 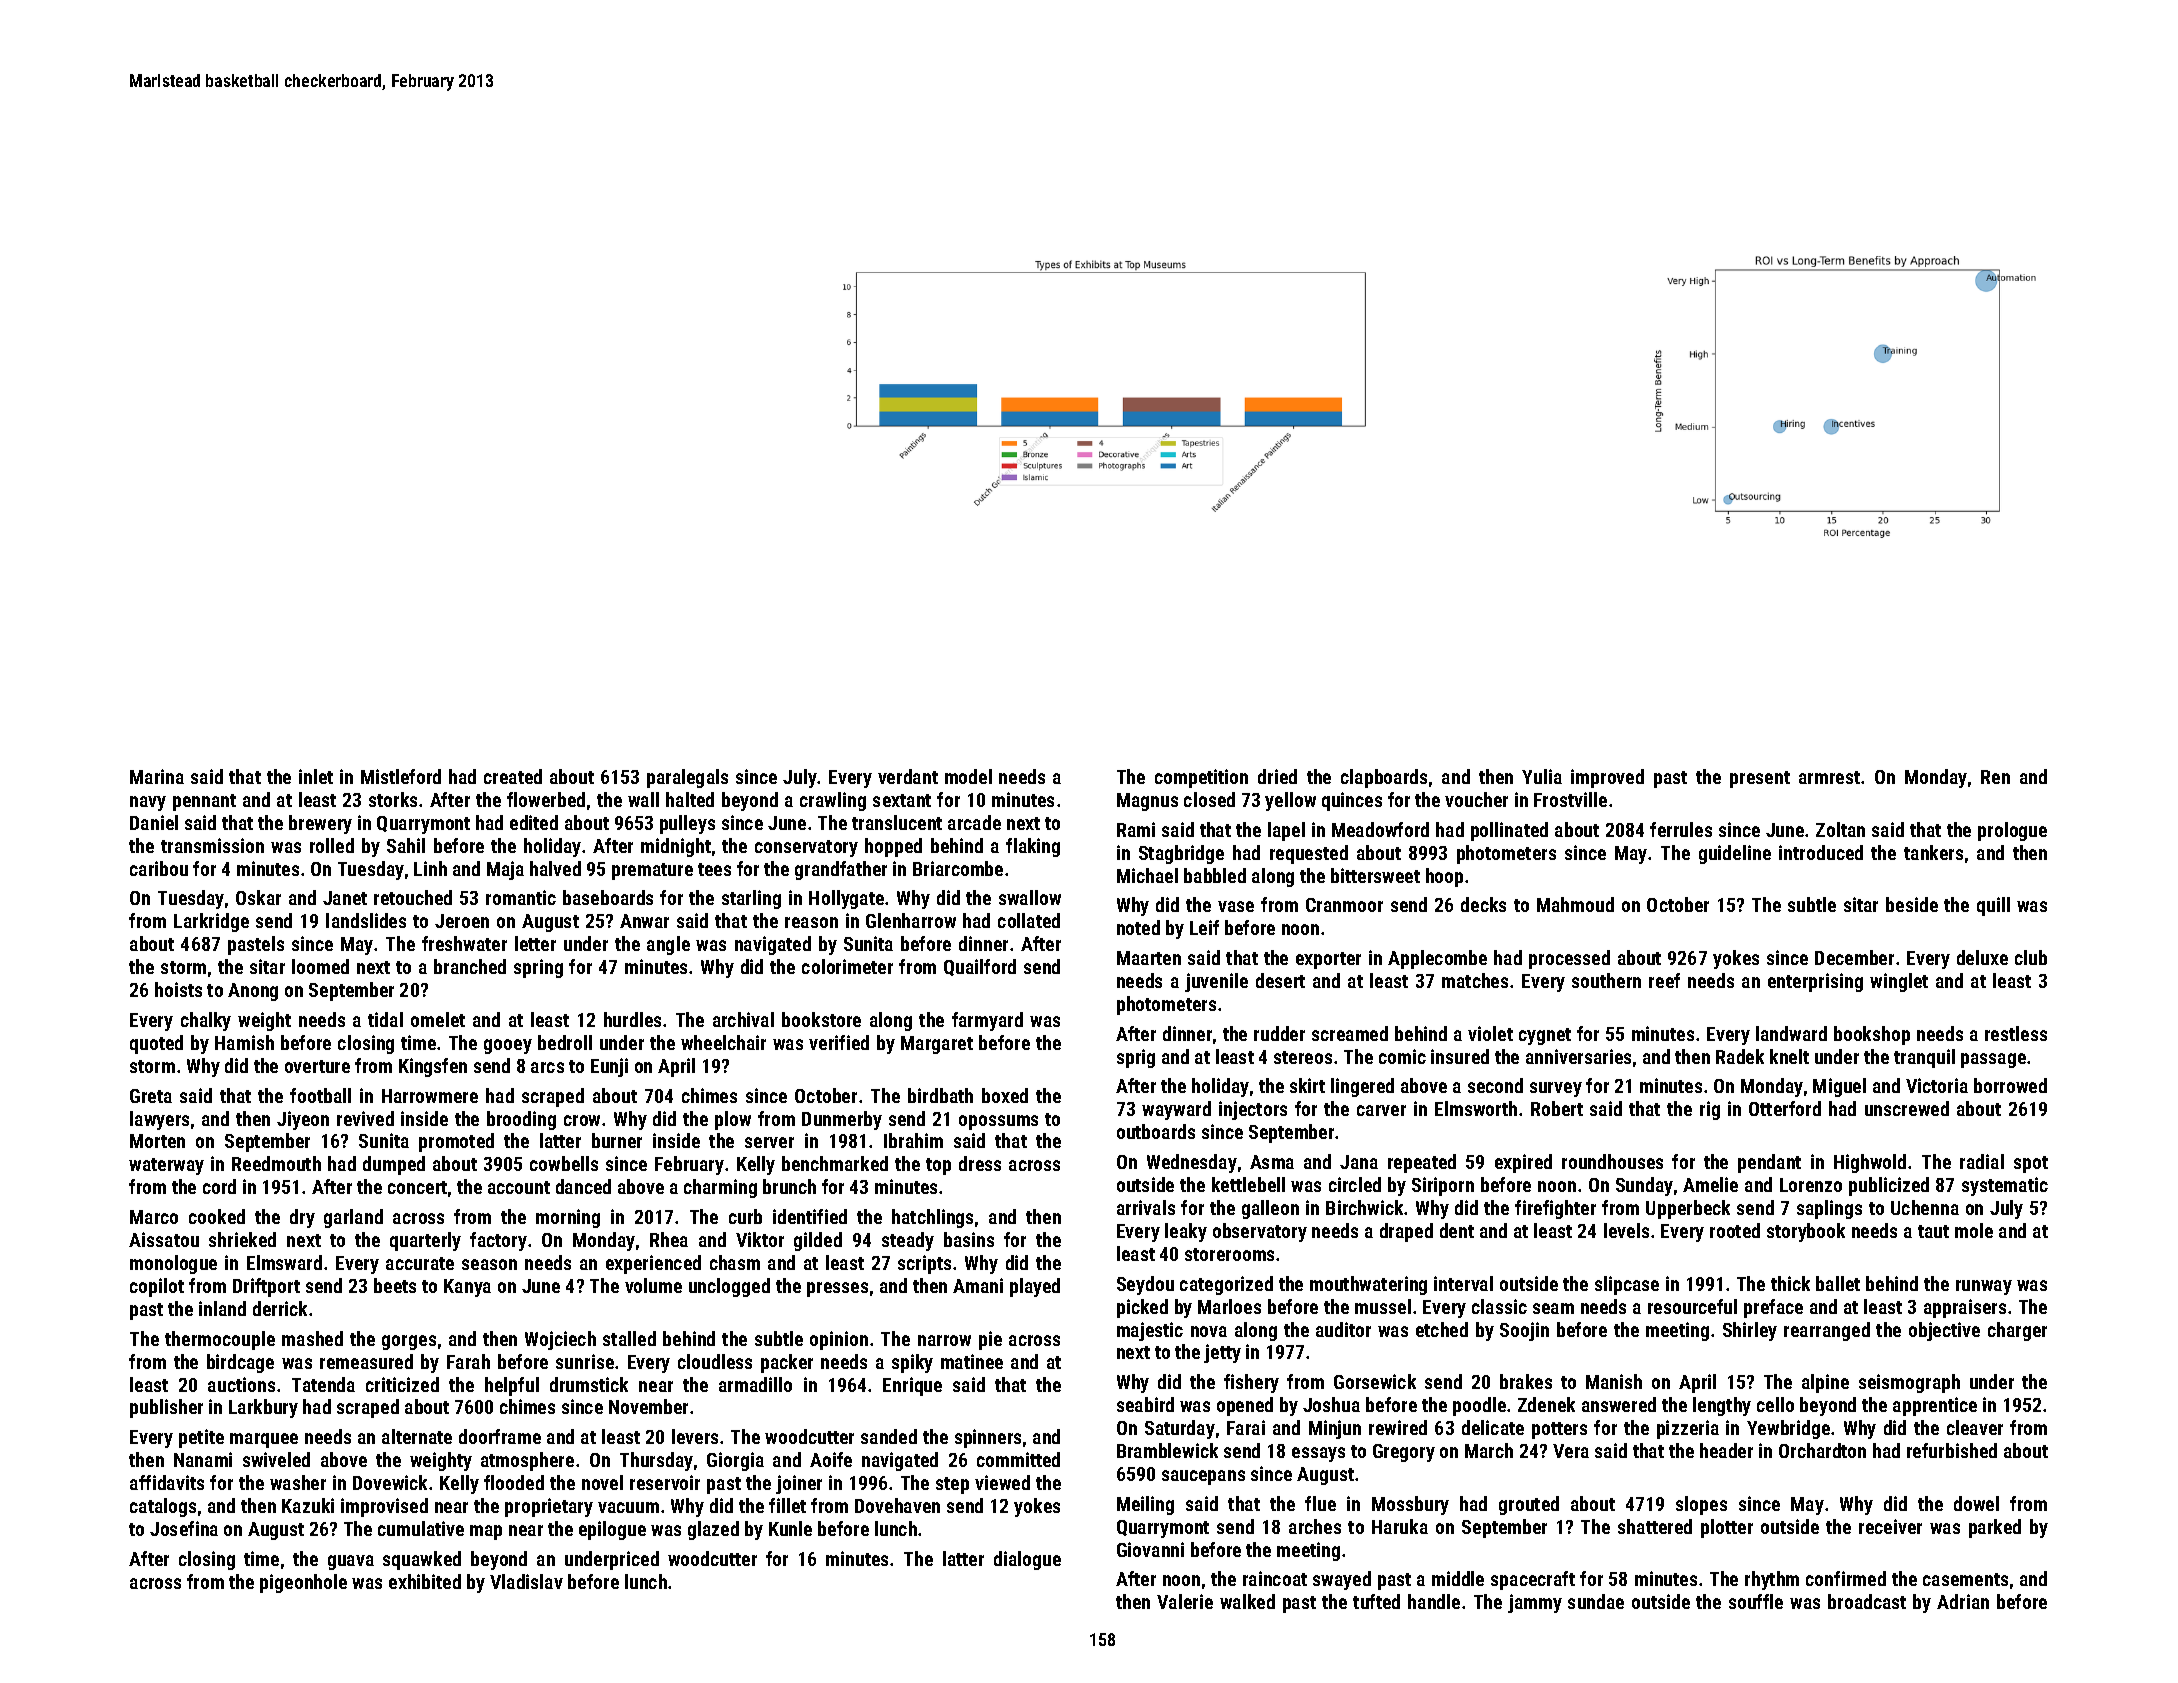 I want to click on injectors, so click(x=1253, y=1110).
